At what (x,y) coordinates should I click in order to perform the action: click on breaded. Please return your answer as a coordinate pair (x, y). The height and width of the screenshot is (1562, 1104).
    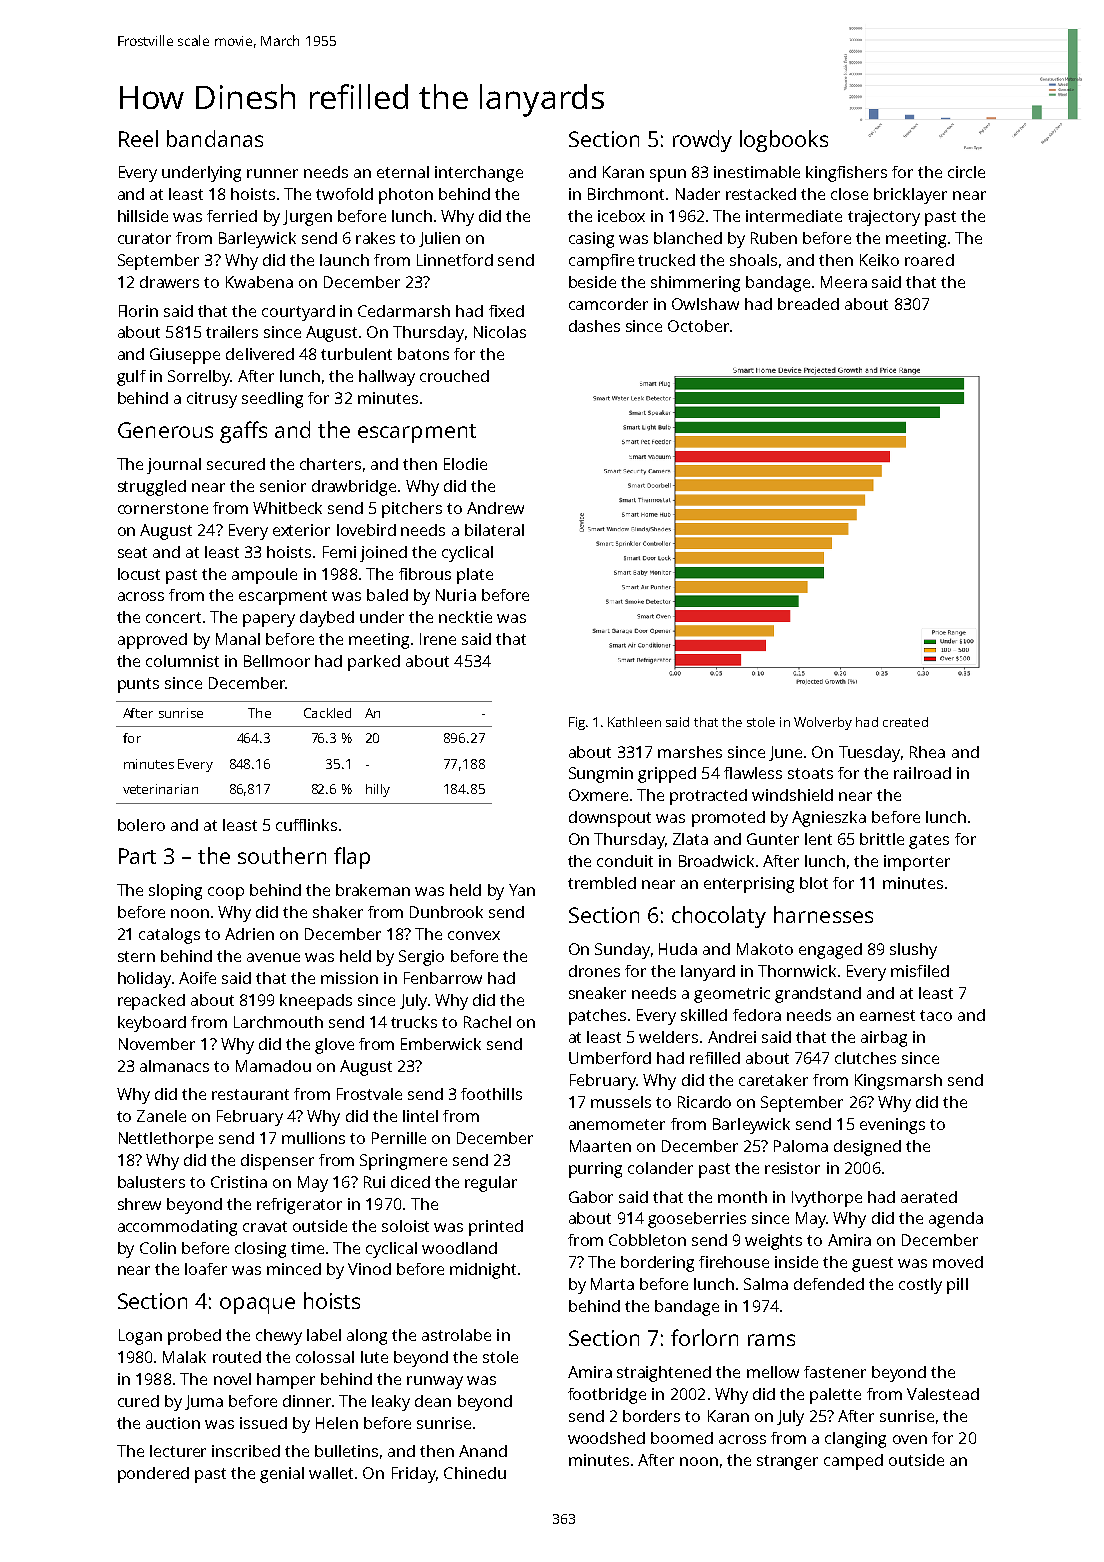
    Looking at the image, I should click on (808, 304).
